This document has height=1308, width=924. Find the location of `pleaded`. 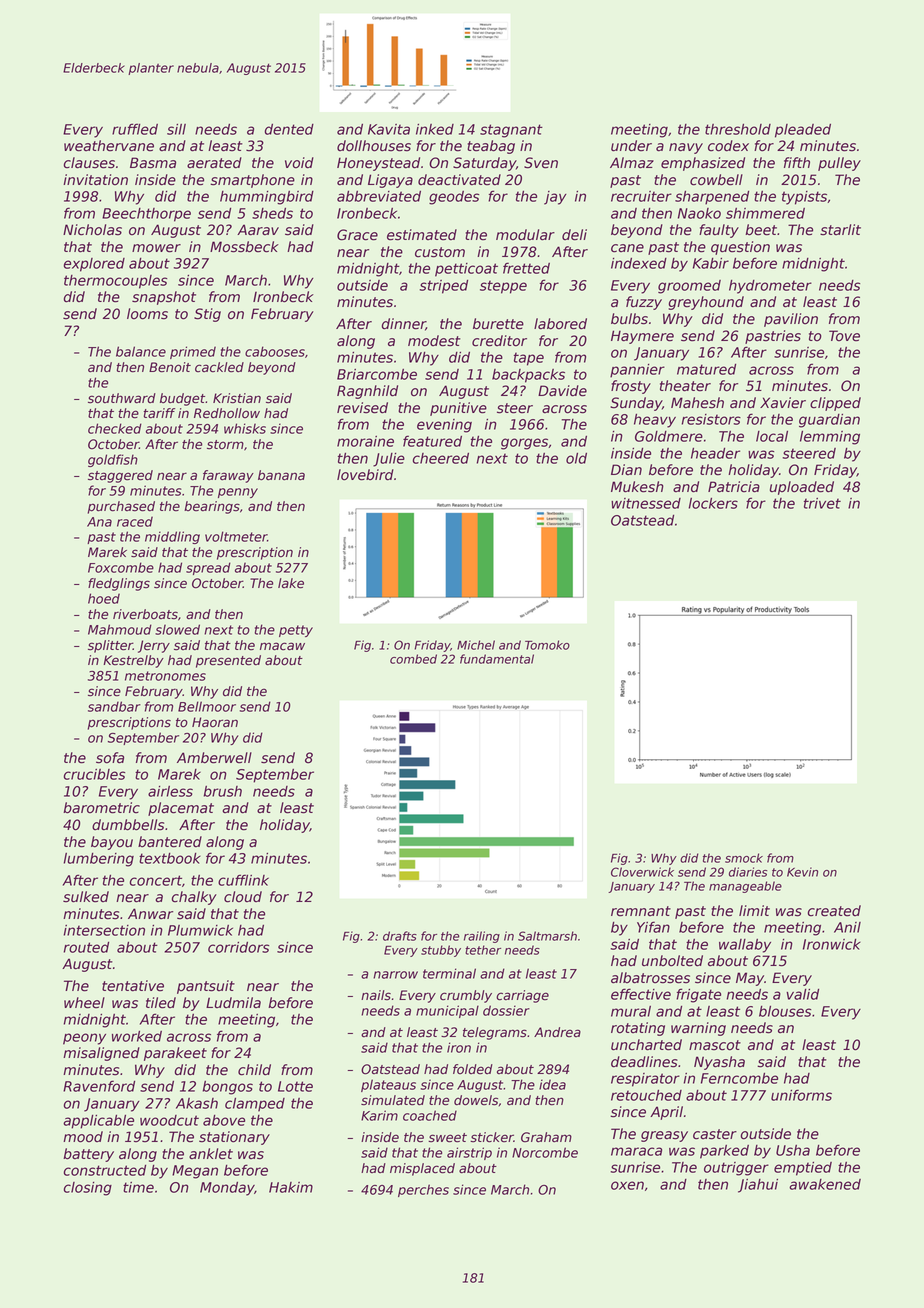

pleaded is located at coordinates (803, 131).
